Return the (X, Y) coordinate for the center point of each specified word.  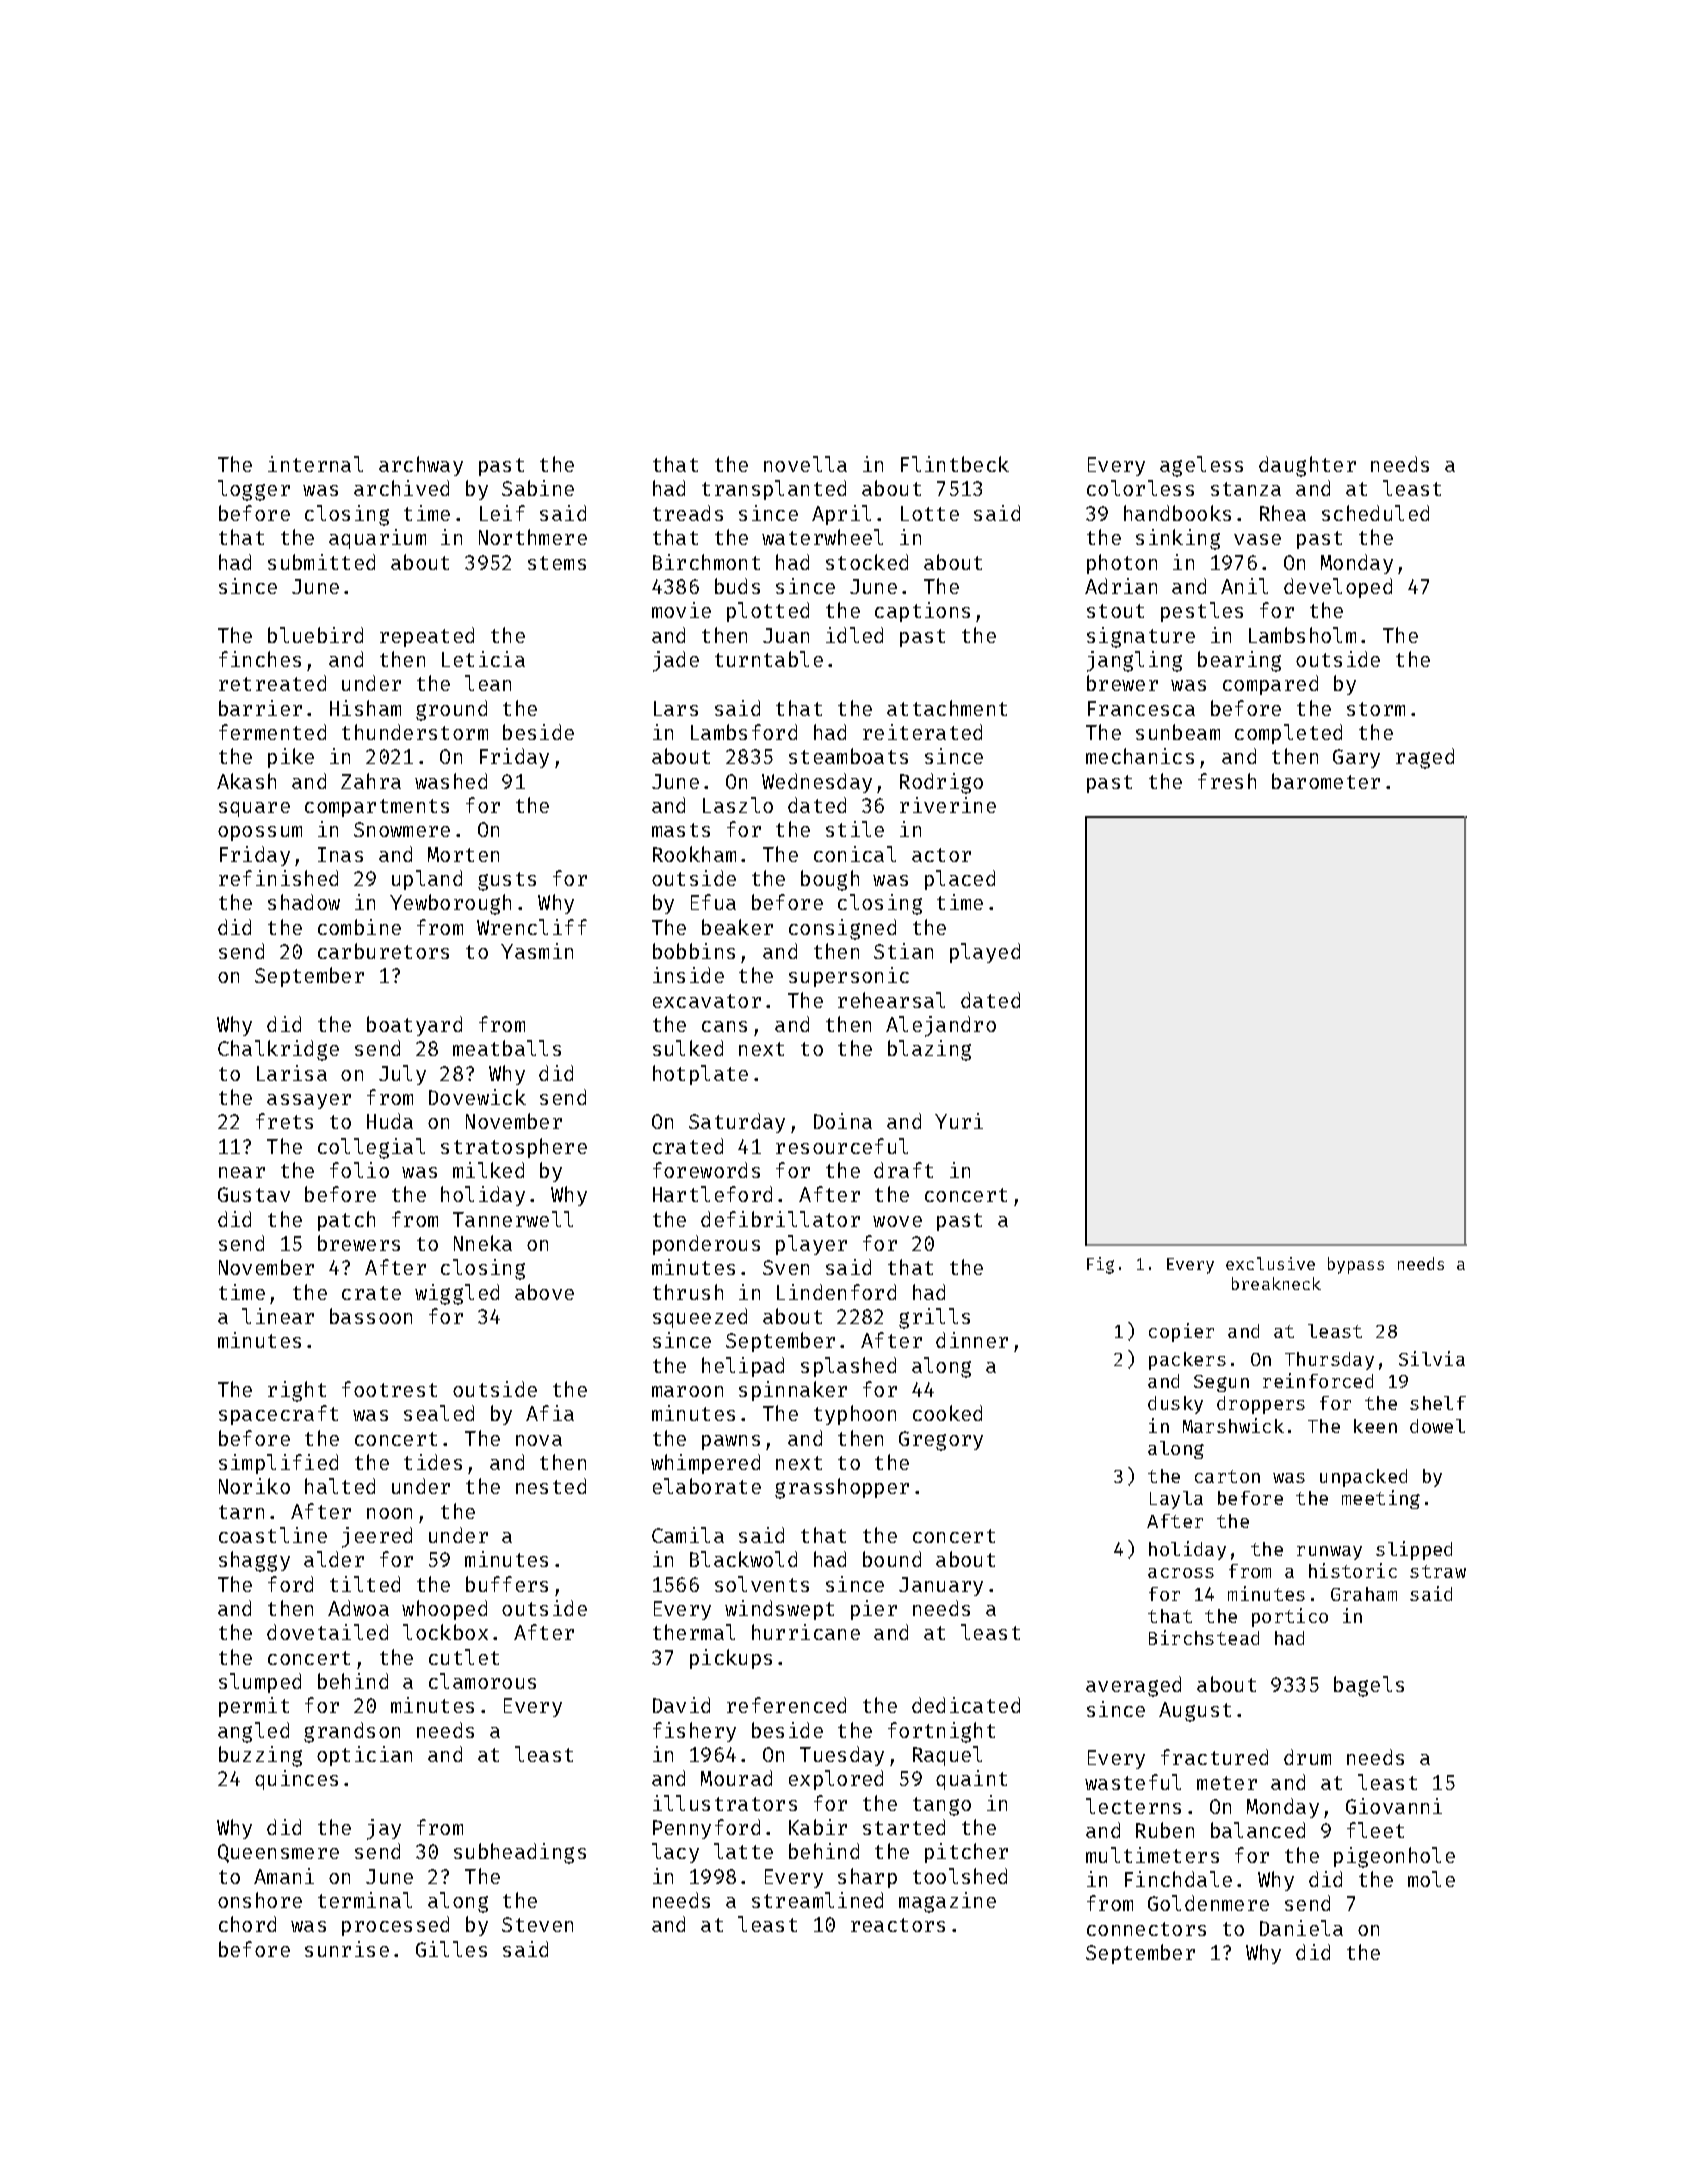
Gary (1356, 758)
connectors (1146, 1929)
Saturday (737, 1123)
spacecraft (278, 1415)
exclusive (1270, 1263)
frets (284, 1121)
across (1181, 1573)
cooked (947, 1413)
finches (260, 659)
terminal (365, 1900)
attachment (947, 708)
